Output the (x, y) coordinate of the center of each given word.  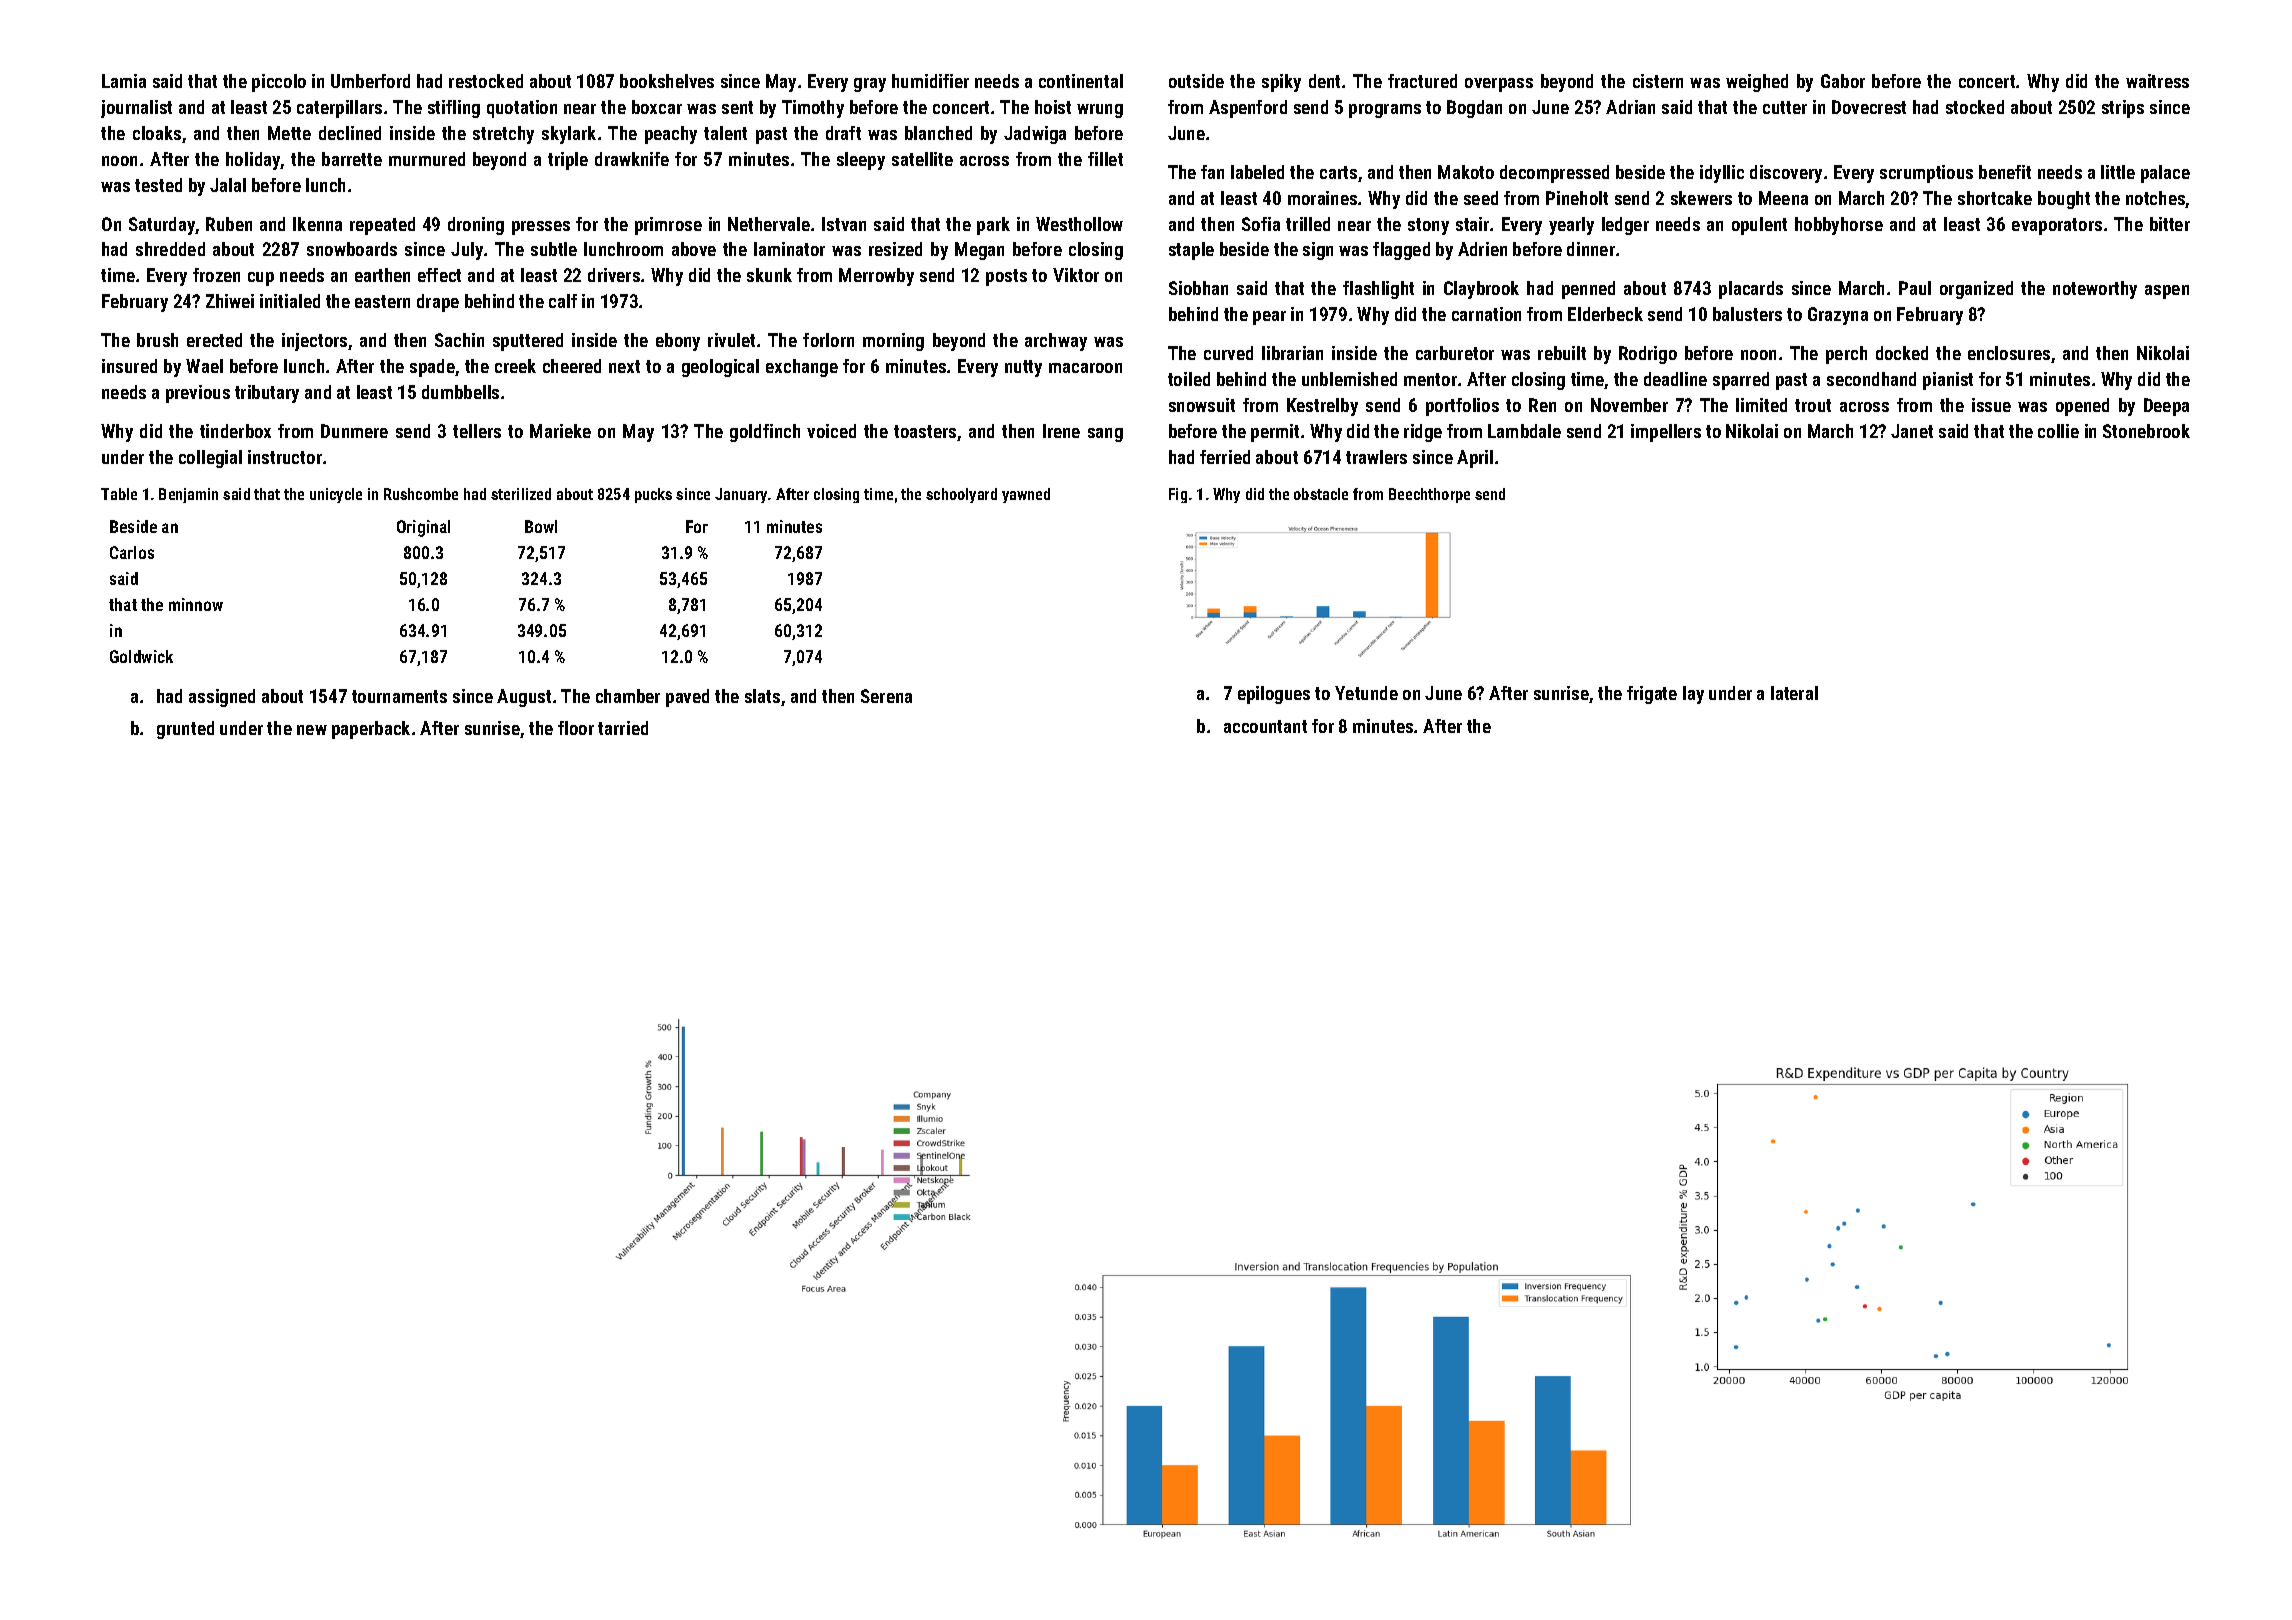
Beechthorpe (1429, 495)
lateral (1794, 693)
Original (423, 528)
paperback (371, 730)
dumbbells (460, 392)
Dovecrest (1869, 107)
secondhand (1871, 379)
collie (2058, 431)
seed (1481, 198)
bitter (2170, 224)
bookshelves (667, 81)
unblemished (1349, 379)
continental (1081, 81)
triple (568, 161)
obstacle (1321, 494)
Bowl (541, 526)
